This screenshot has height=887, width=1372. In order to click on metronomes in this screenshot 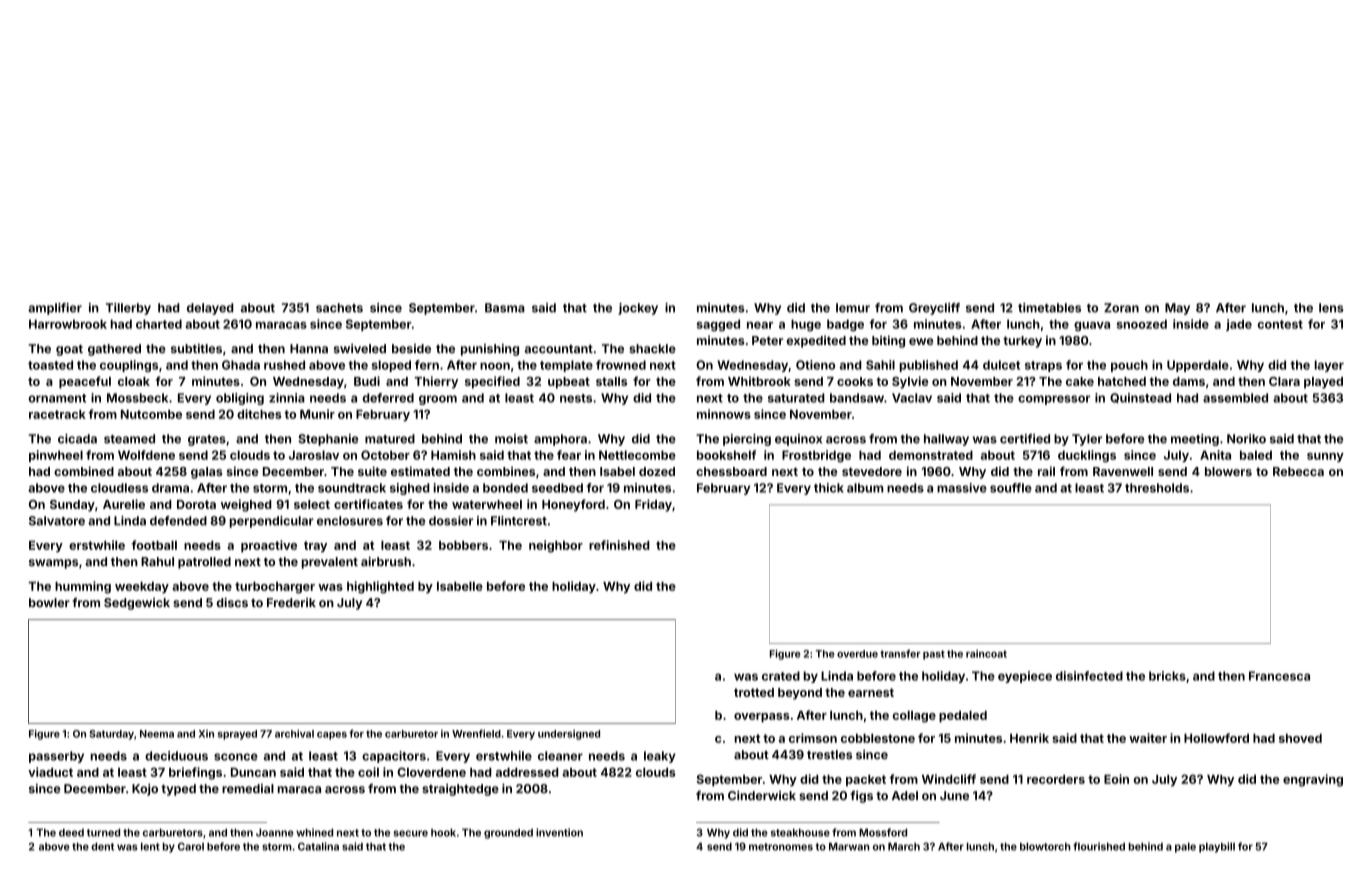, I will do `click(781, 847)`.
